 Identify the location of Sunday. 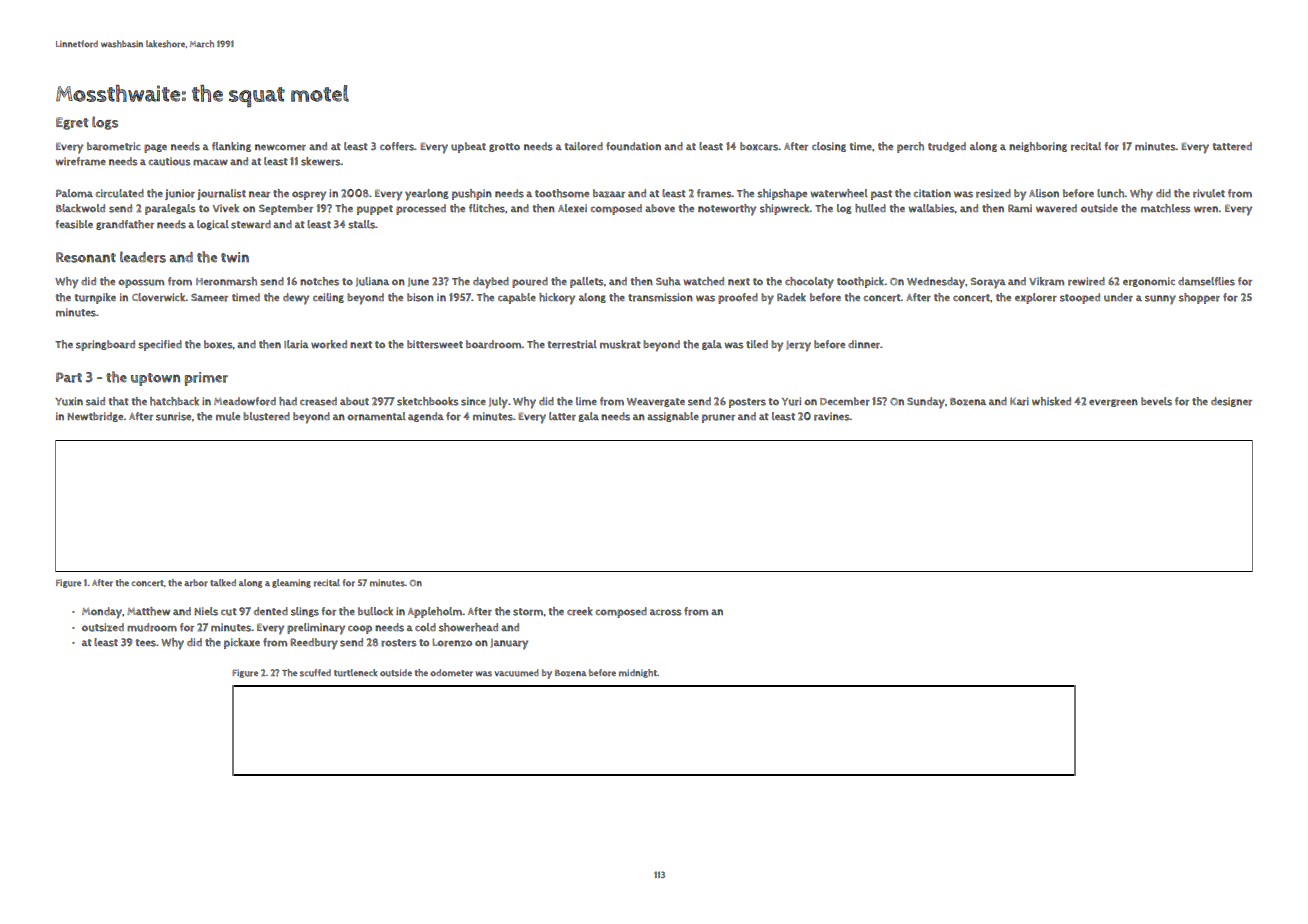
(926, 403).
